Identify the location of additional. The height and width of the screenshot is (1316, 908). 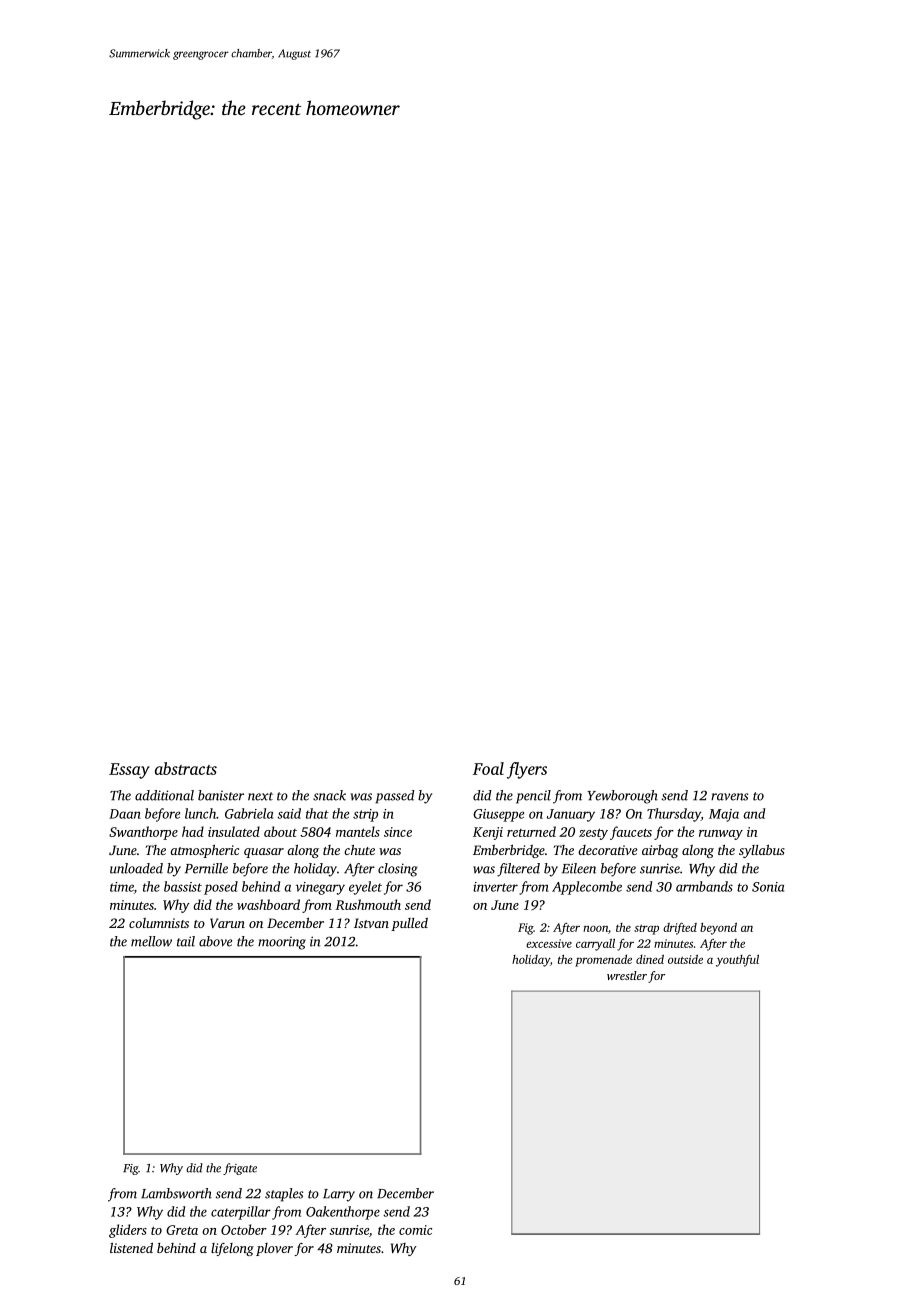
(164, 795).
